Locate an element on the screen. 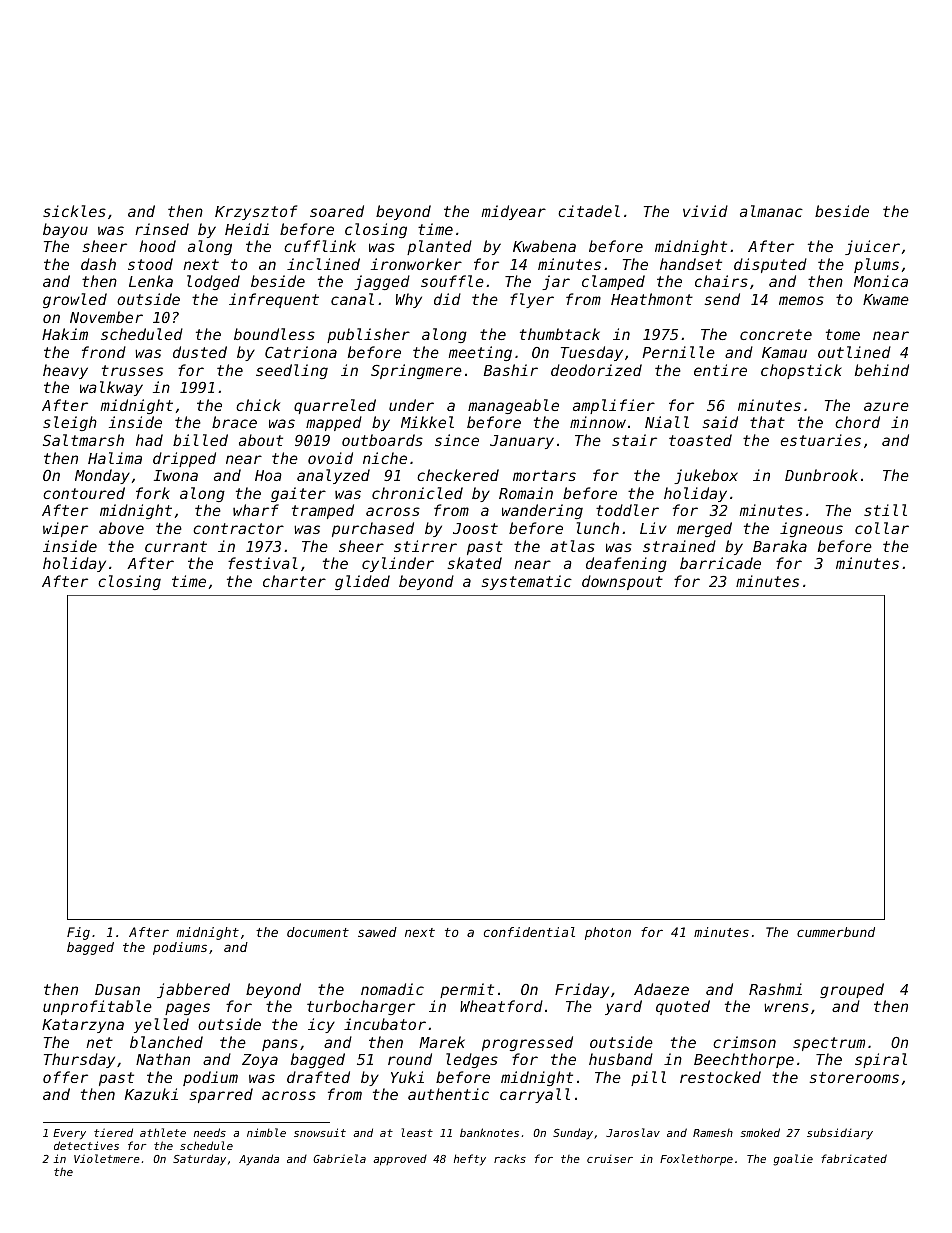 This screenshot has height=1233, width=952. Rashmi is located at coordinates (775, 989).
